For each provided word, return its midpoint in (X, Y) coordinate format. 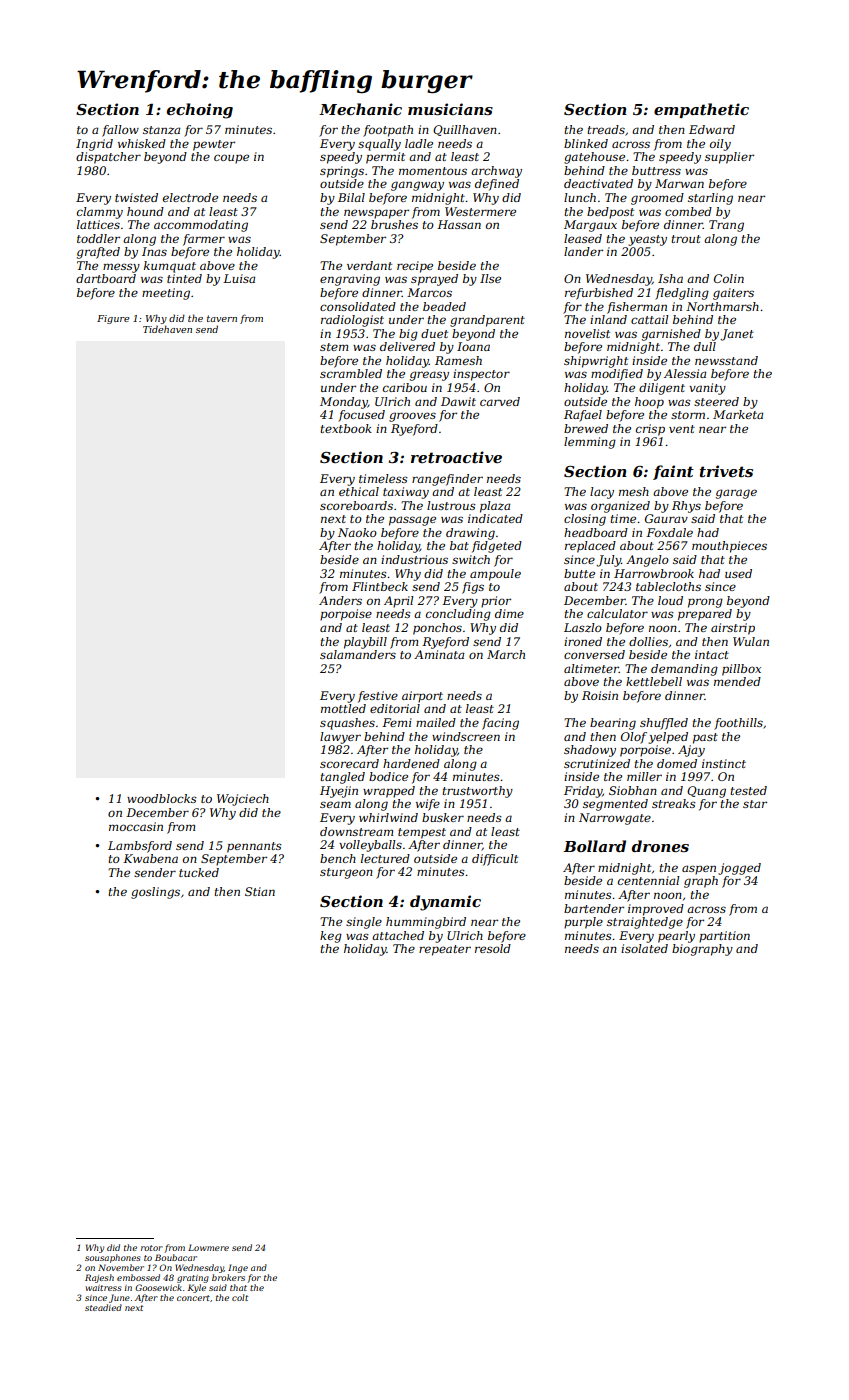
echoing (200, 111)
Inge (238, 1268)
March (506, 654)
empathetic (701, 110)
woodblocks (162, 798)
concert (193, 1298)
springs (342, 172)
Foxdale (669, 532)
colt (240, 1297)
